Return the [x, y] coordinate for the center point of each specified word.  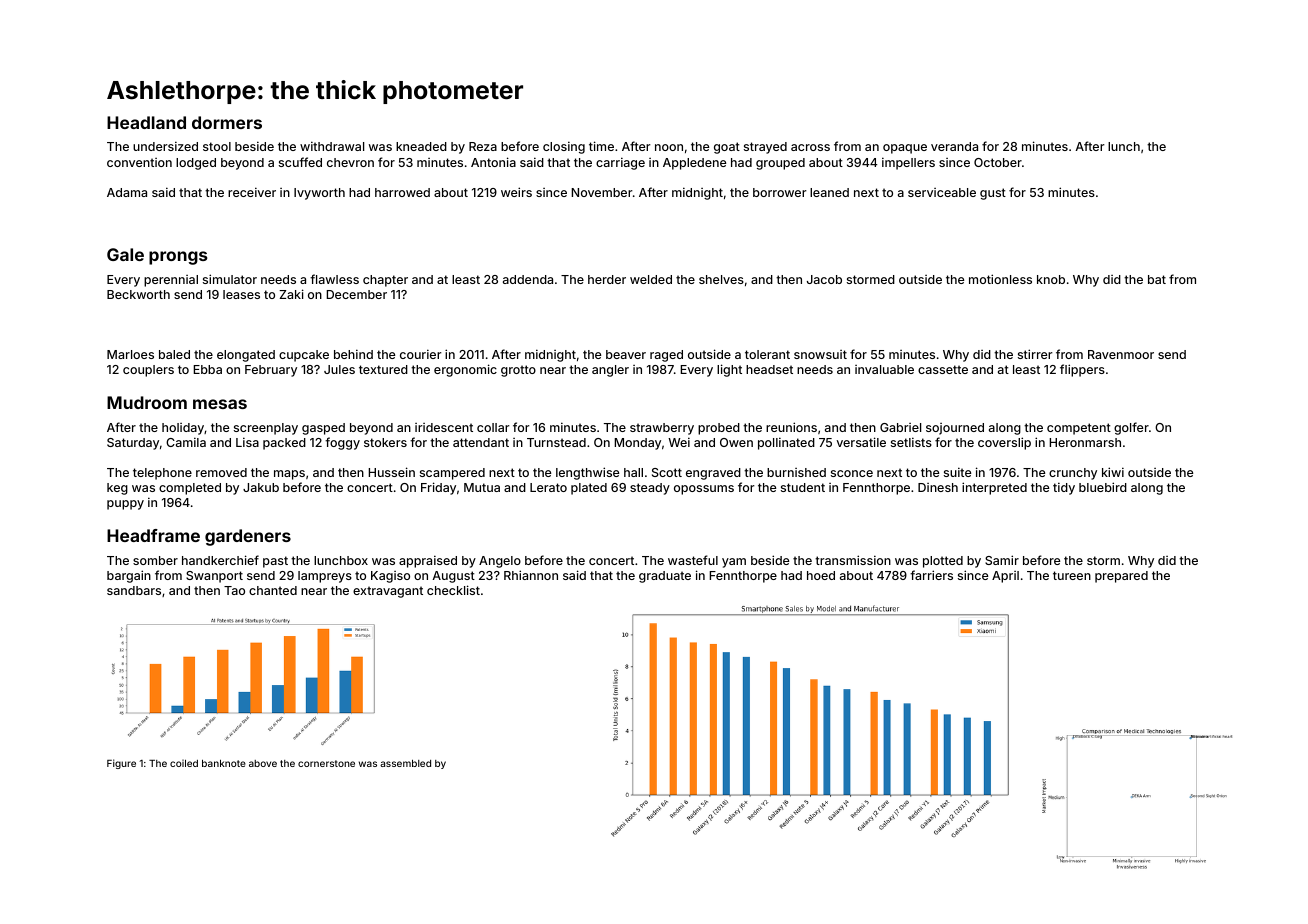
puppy [125, 505]
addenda [528, 279]
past [275, 562]
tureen [1072, 575]
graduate [665, 577]
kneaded [421, 146]
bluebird [1103, 487]
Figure [121, 764]
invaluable [884, 369]
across [810, 147]
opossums [704, 490]
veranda [954, 146]
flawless [334, 279]
